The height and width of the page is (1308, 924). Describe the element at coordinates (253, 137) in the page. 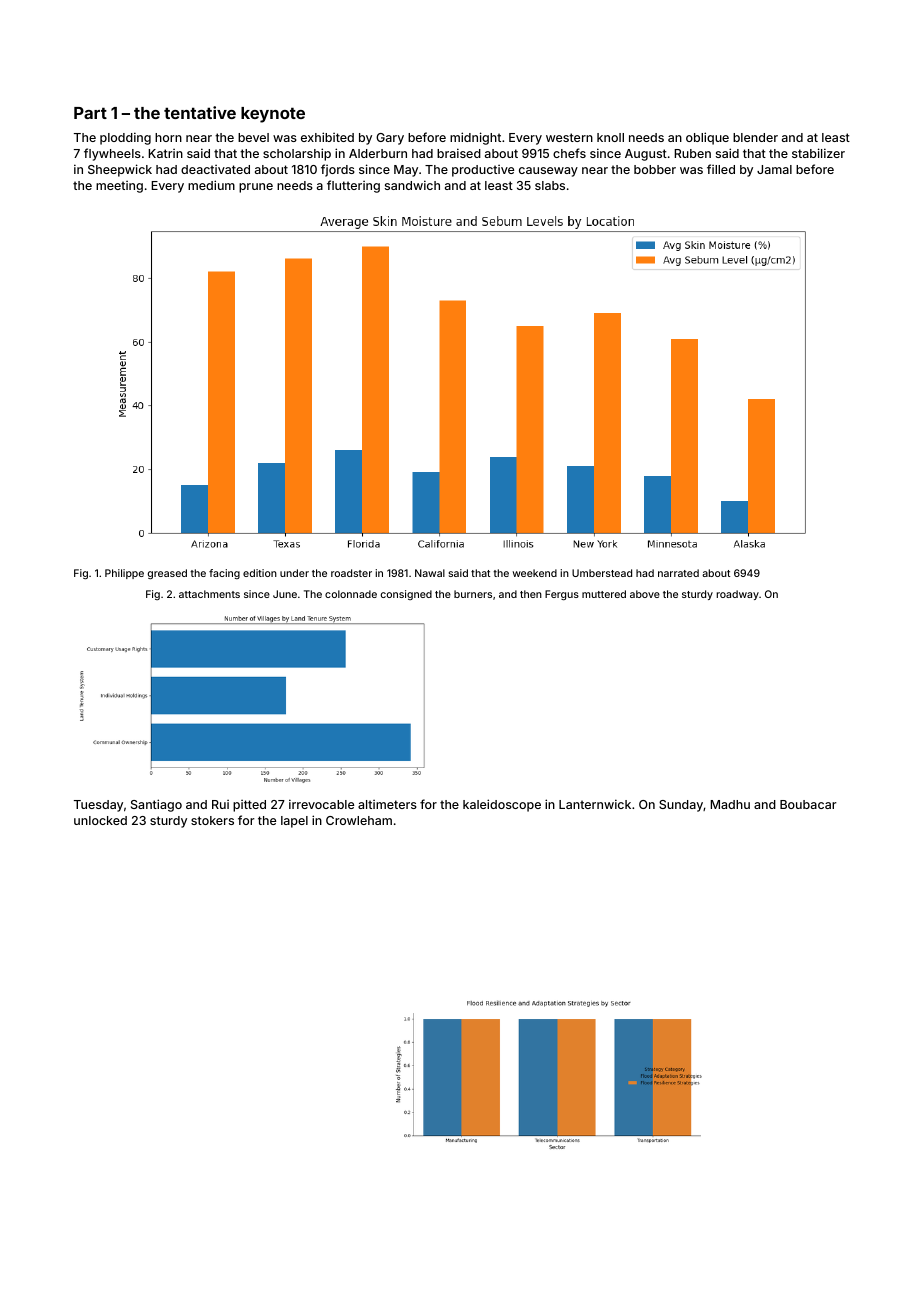

I see `bevel` at that location.
